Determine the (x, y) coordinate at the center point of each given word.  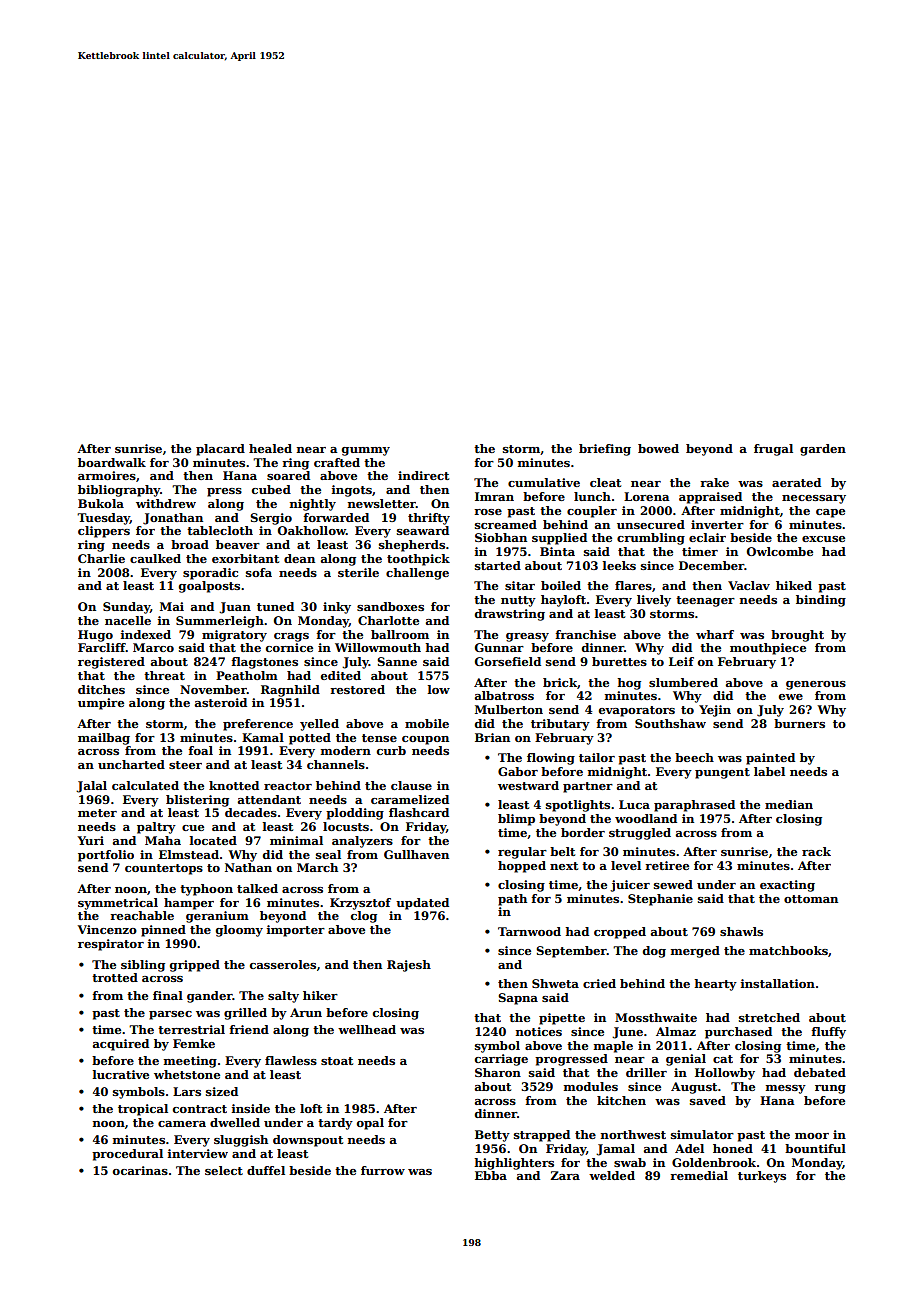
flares (633, 585)
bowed (658, 448)
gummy (366, 451)
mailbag (104, 739)
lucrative (121, 1074)
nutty (518, 601)
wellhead (367, 1029)
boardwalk (112, 462)
